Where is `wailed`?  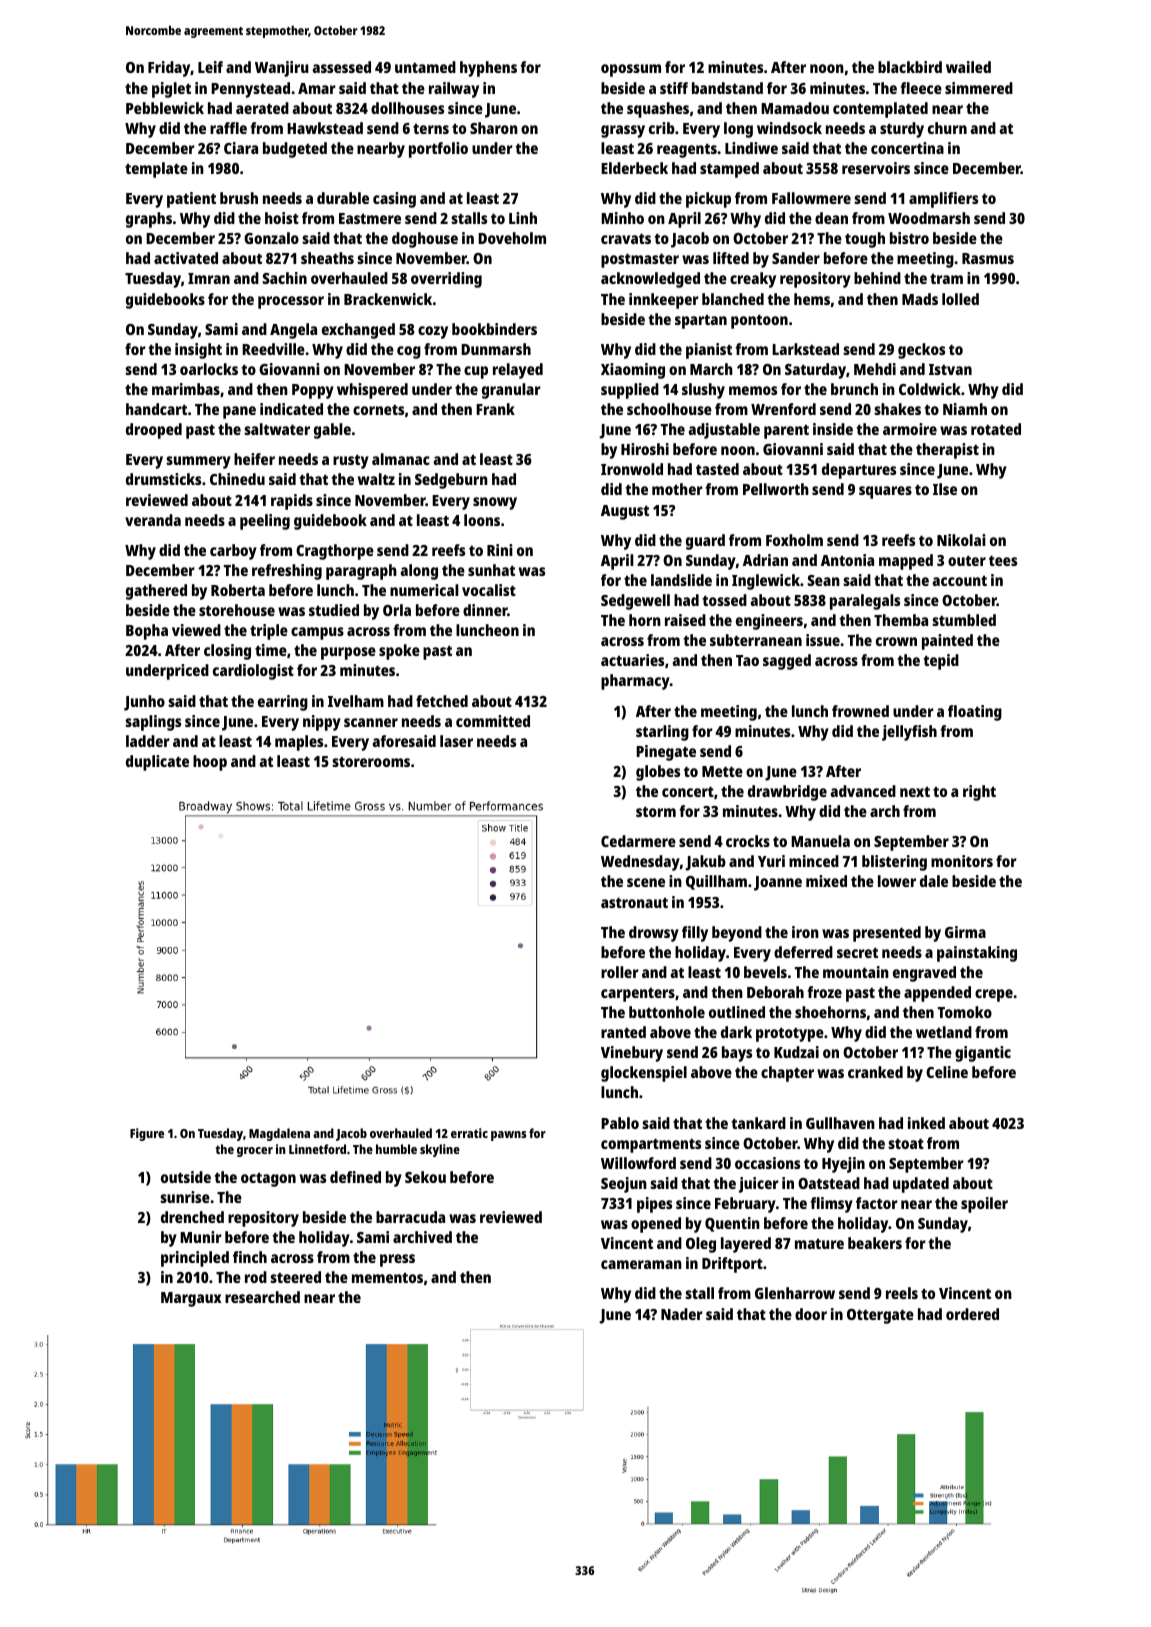 wailed is located at coordinates (968, 67).
